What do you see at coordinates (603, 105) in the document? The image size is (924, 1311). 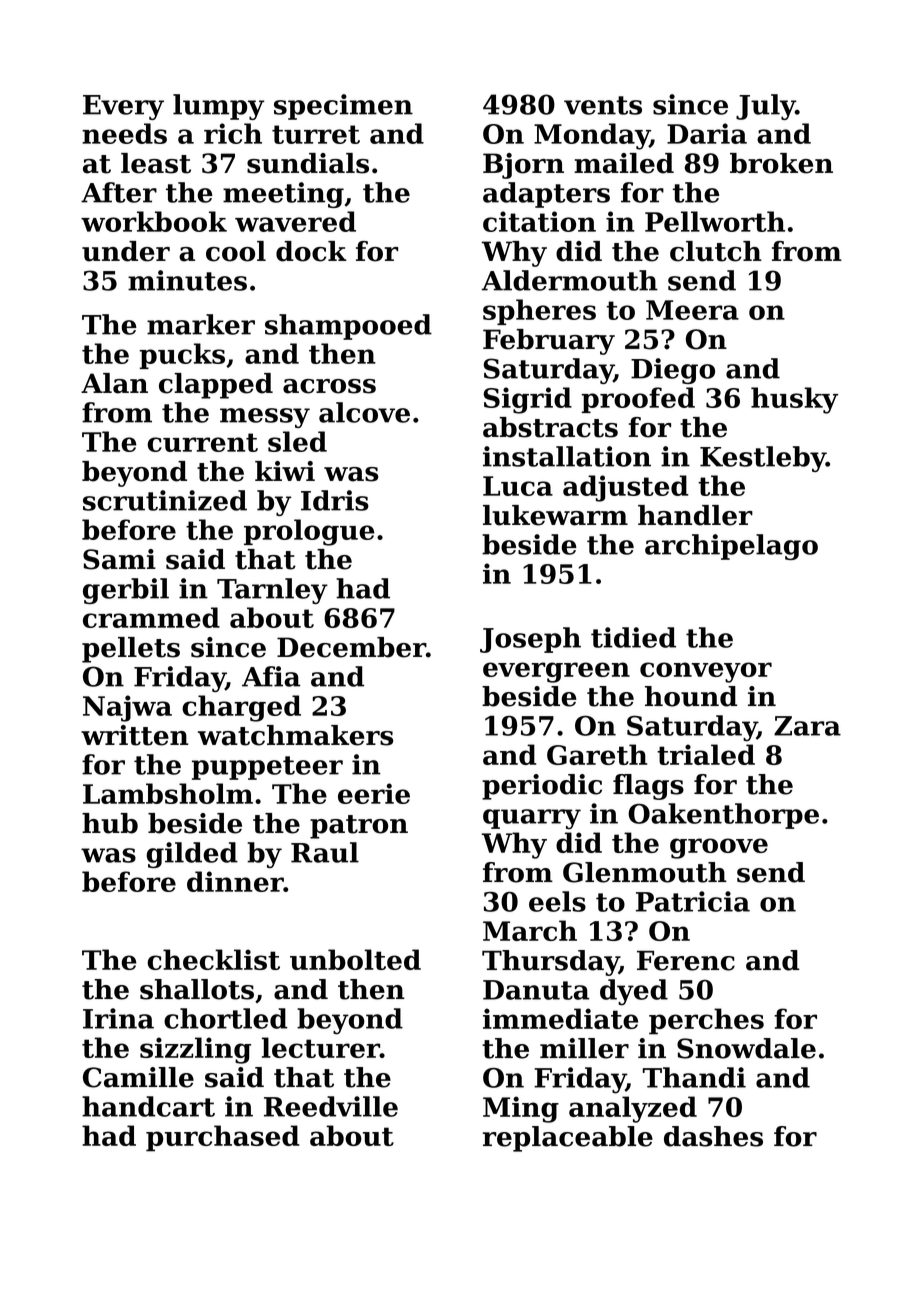 I see `vents` at bounding box center [603, 105].
